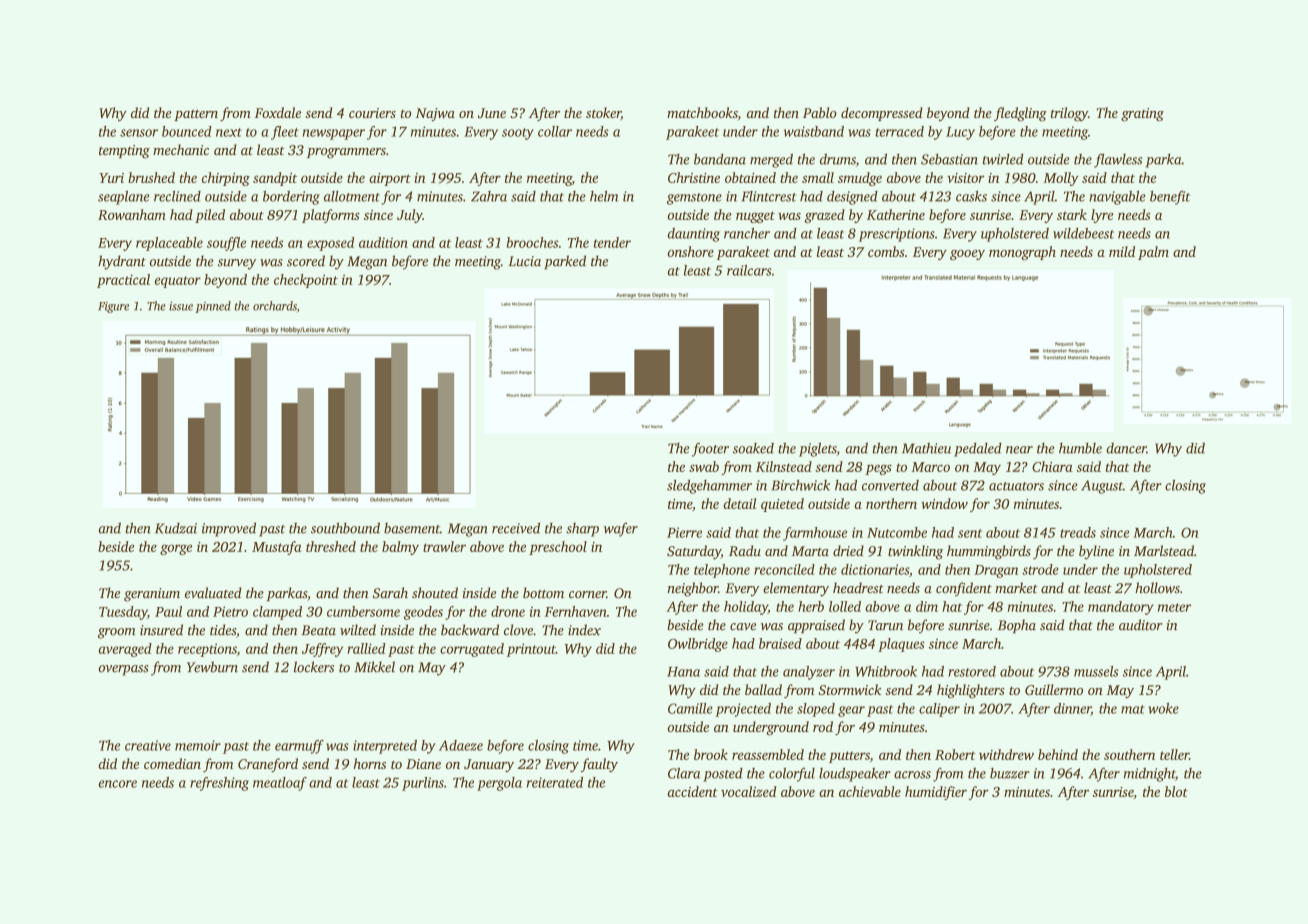  Describe the element at coordinates (745, 550) in the screenshot. I see `Radu` at that location.
